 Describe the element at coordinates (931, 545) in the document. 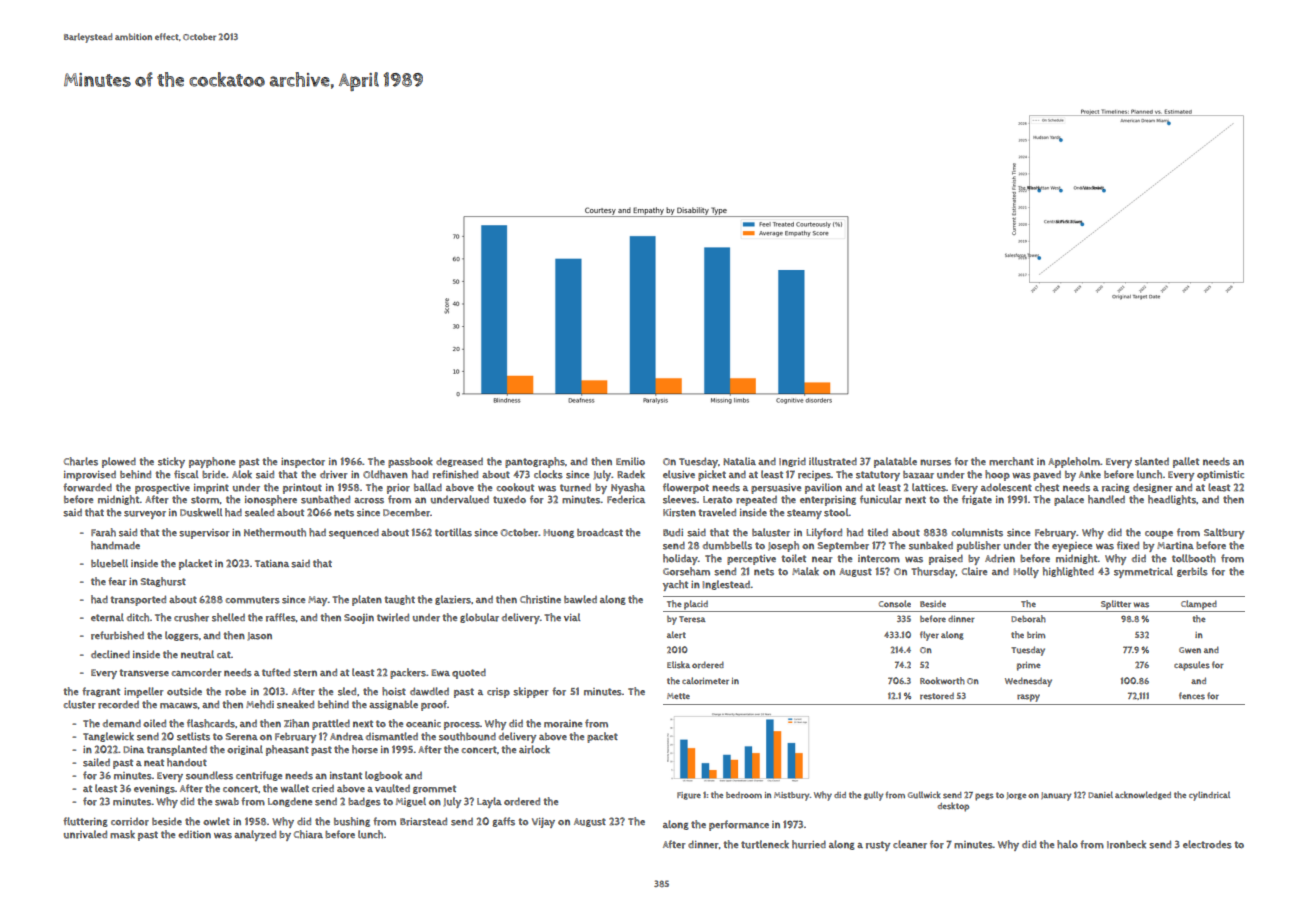

I see `sunbaked` at that location.
